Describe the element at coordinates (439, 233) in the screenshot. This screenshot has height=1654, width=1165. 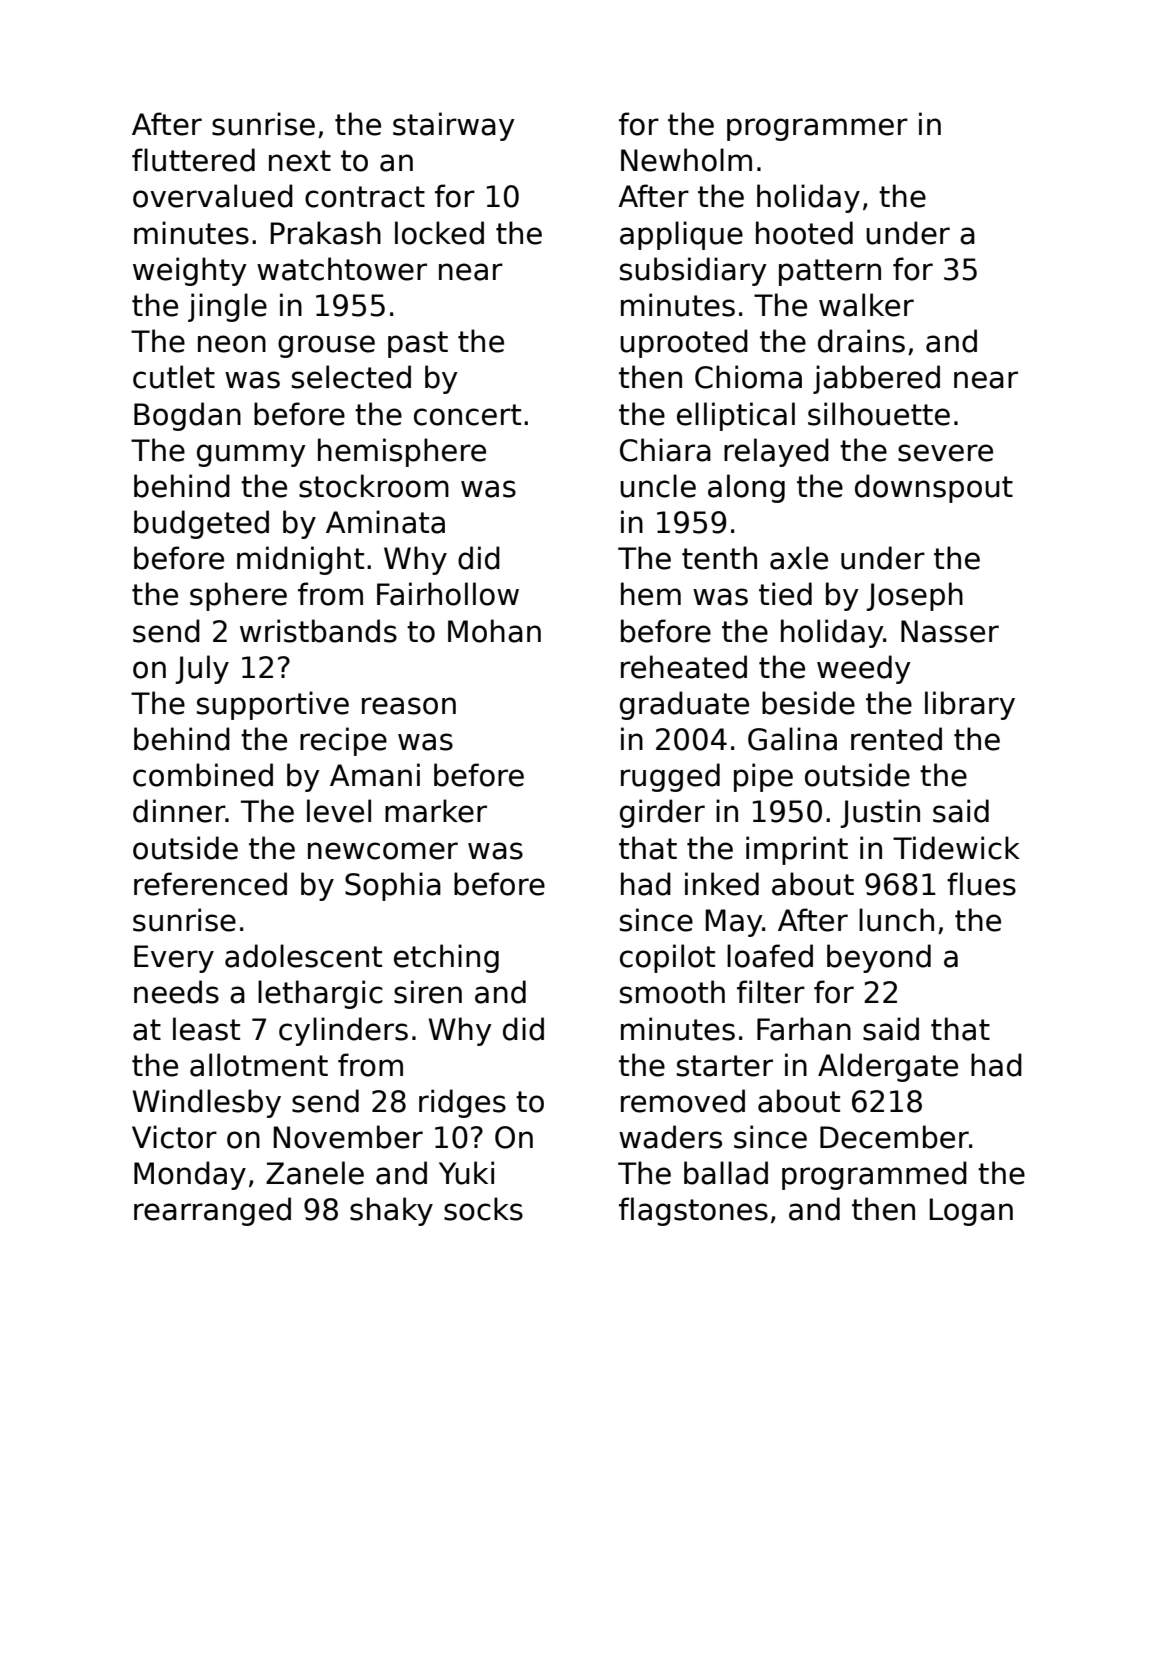
I see `locked` at that location.
